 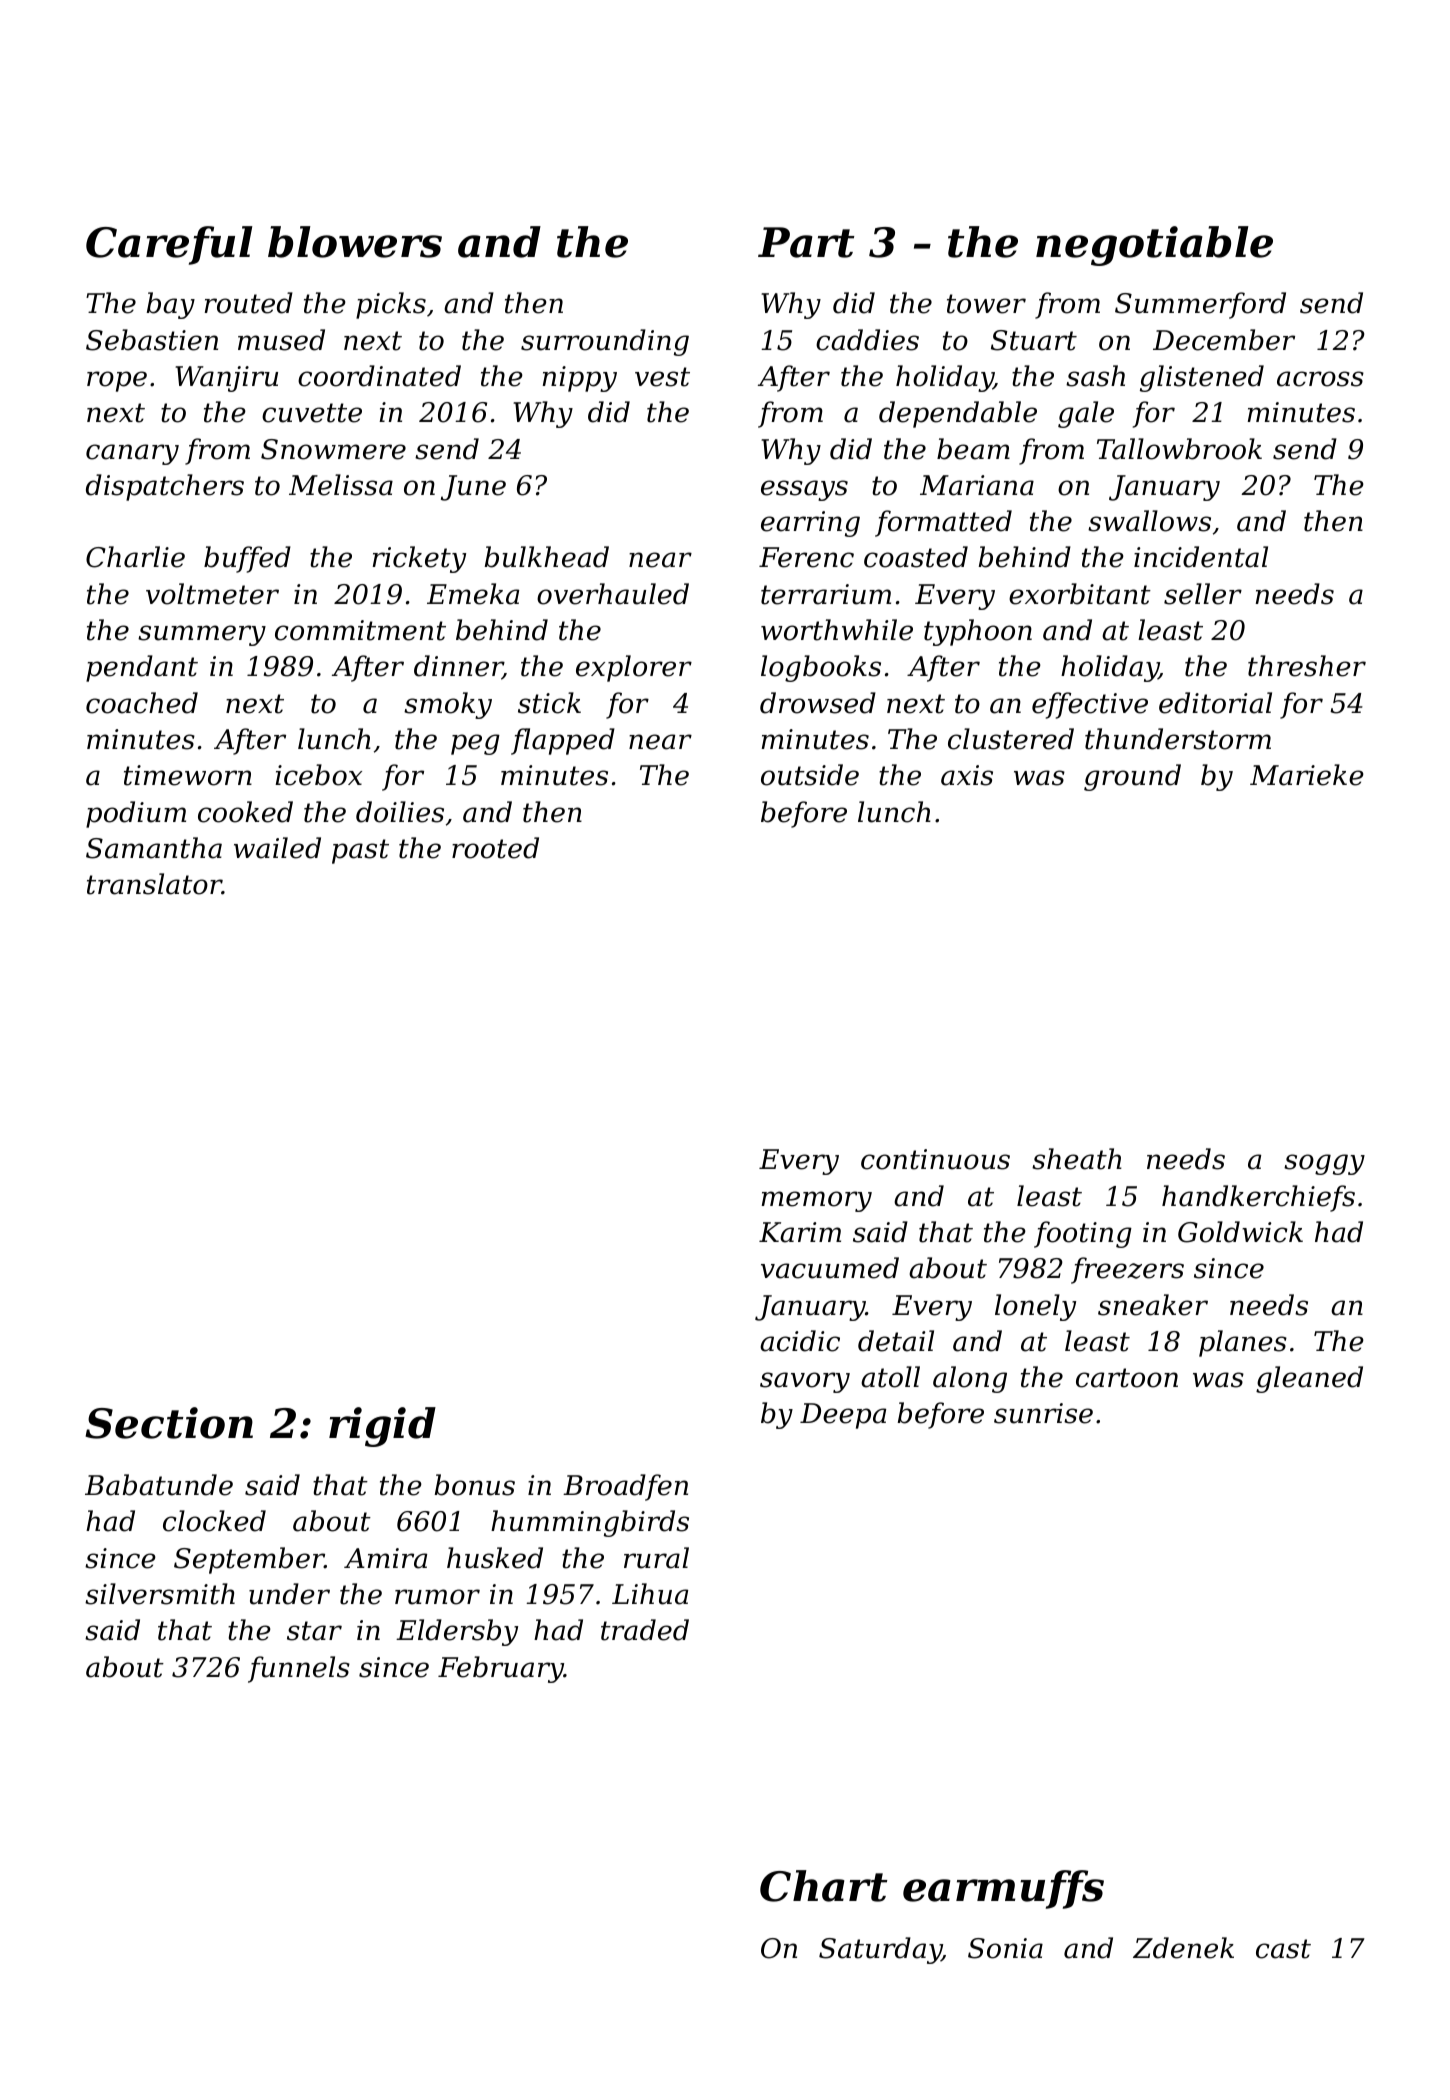 What do you see at coordinates (341, 485) in the image?
I see `Melissa` at bounding box center [341, 485].
